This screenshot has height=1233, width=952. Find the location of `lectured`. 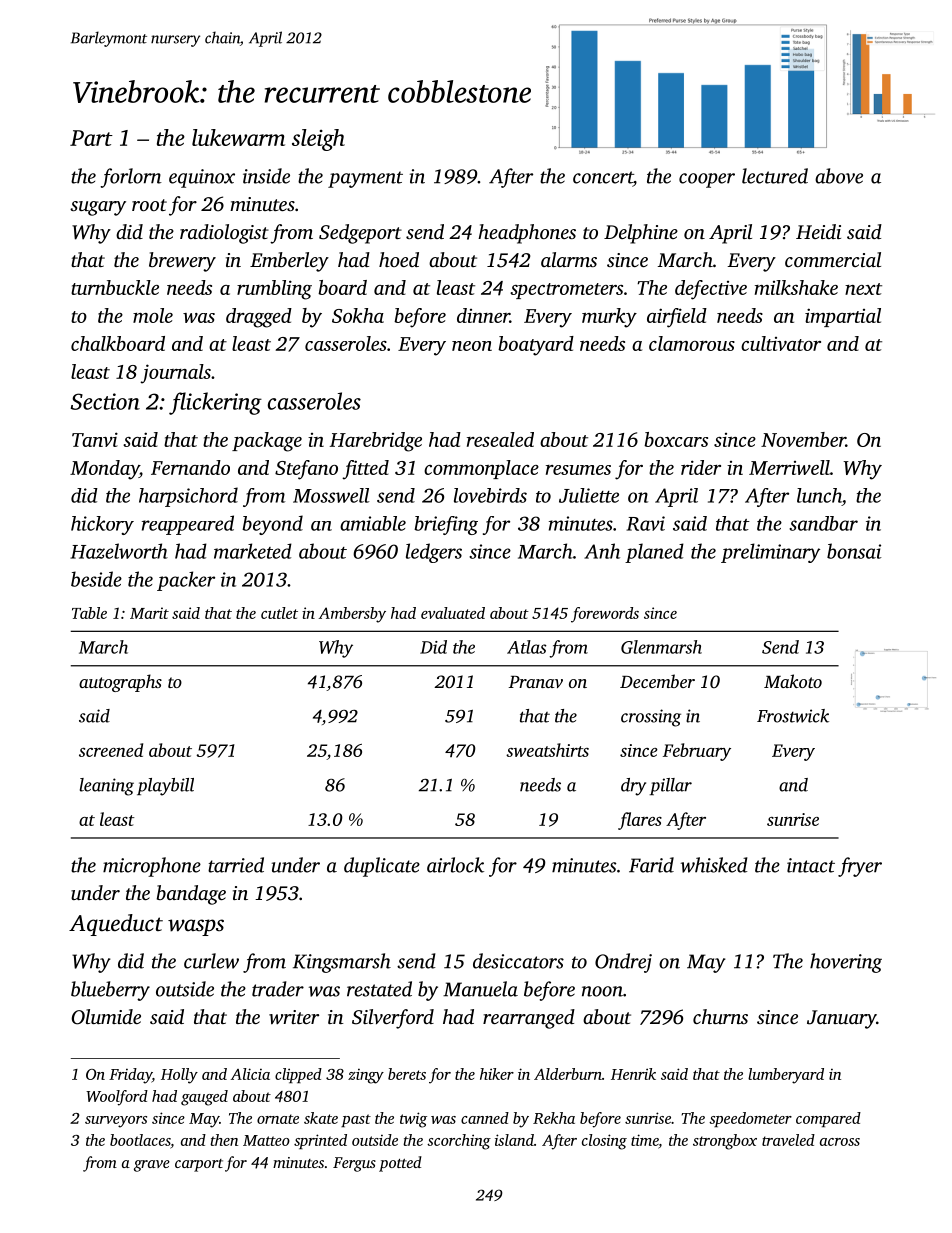

lectured is located at coordinates (775, 176).
